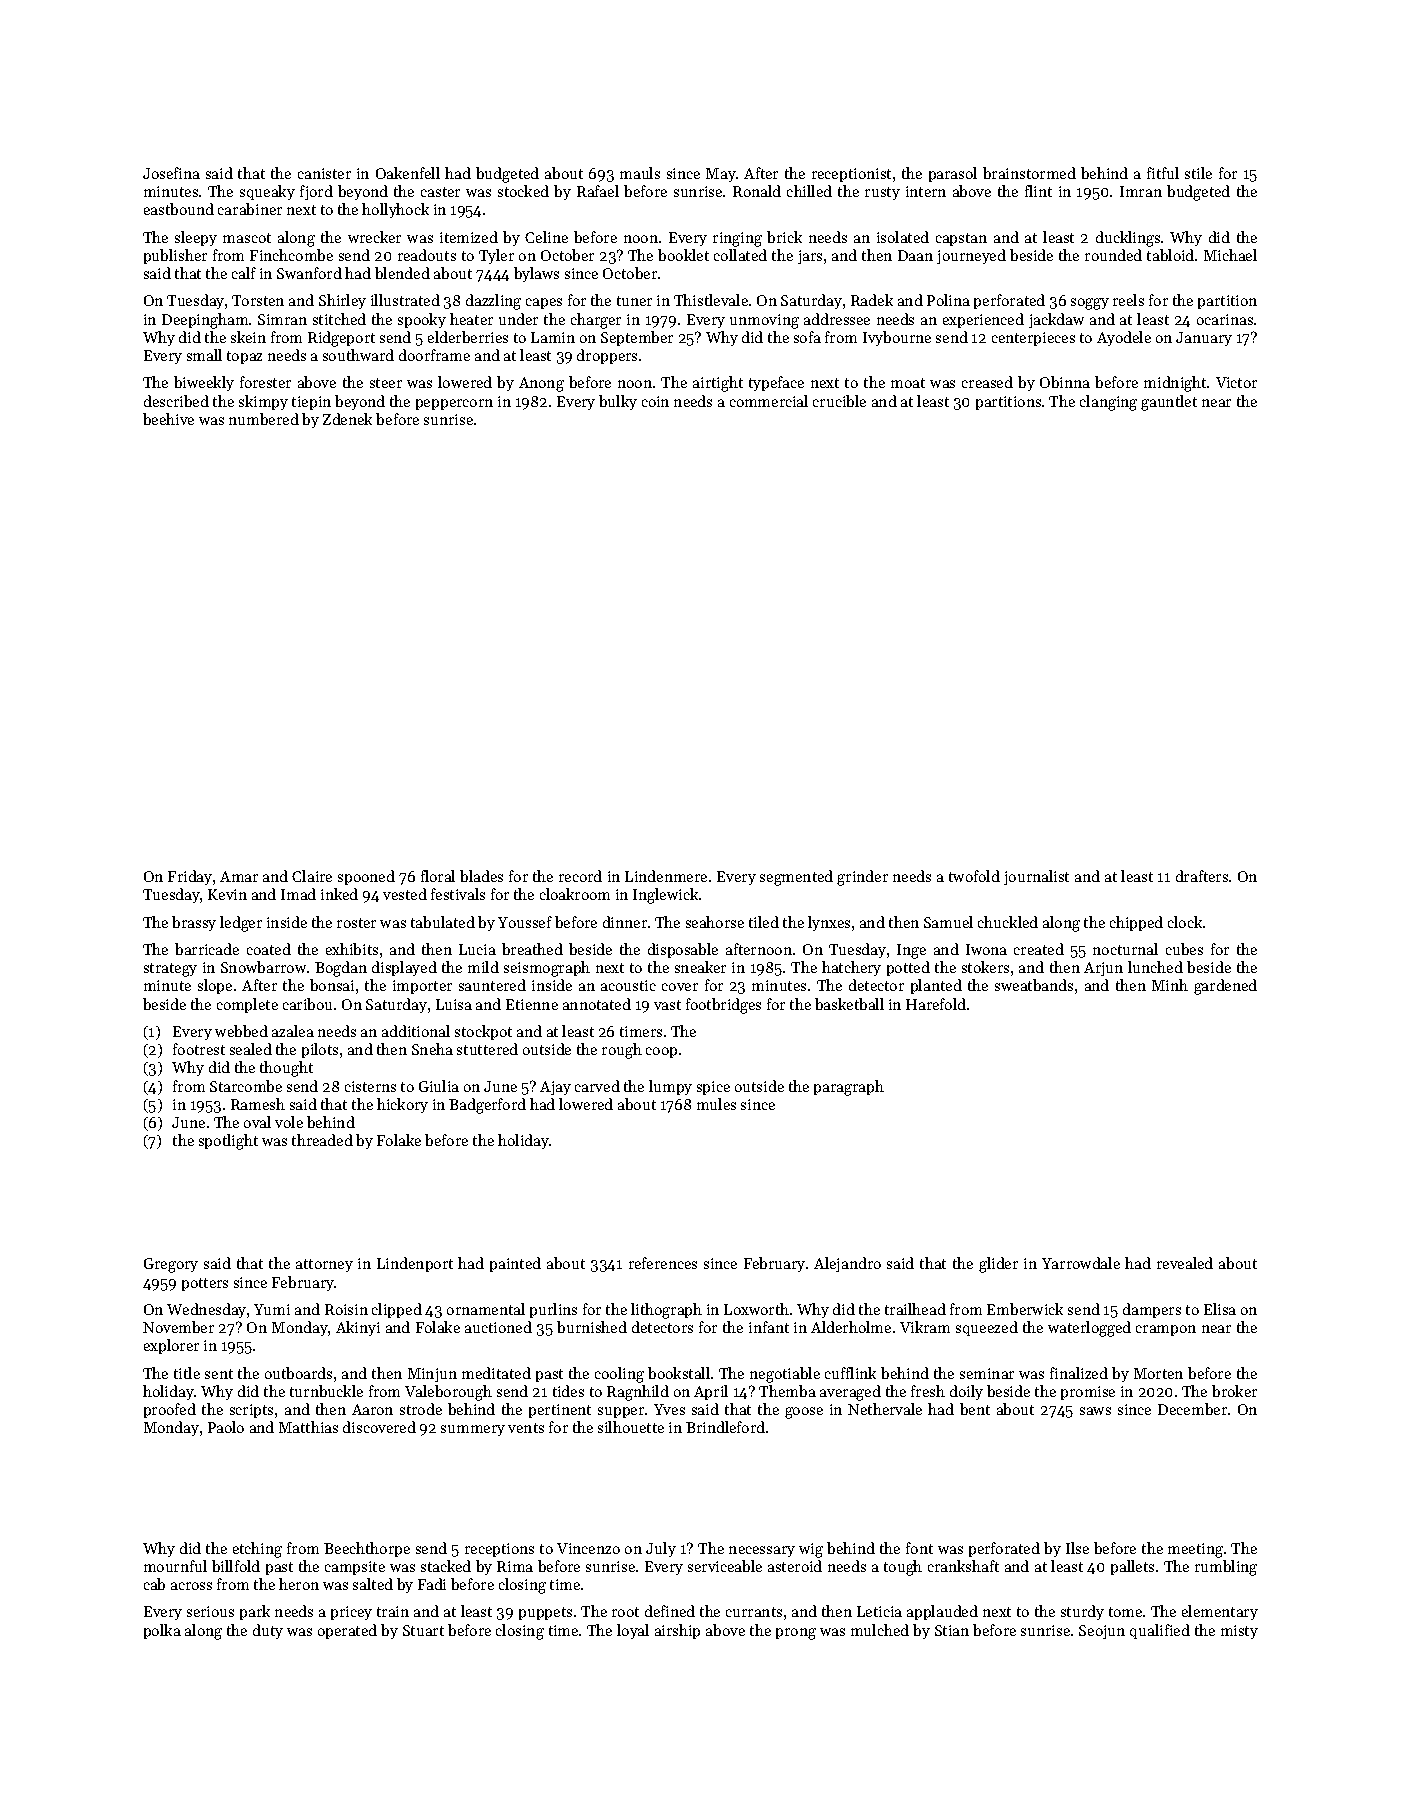 The height and width of the image is (1812, 1401). I want to click on commercial, so click(769, 401).
